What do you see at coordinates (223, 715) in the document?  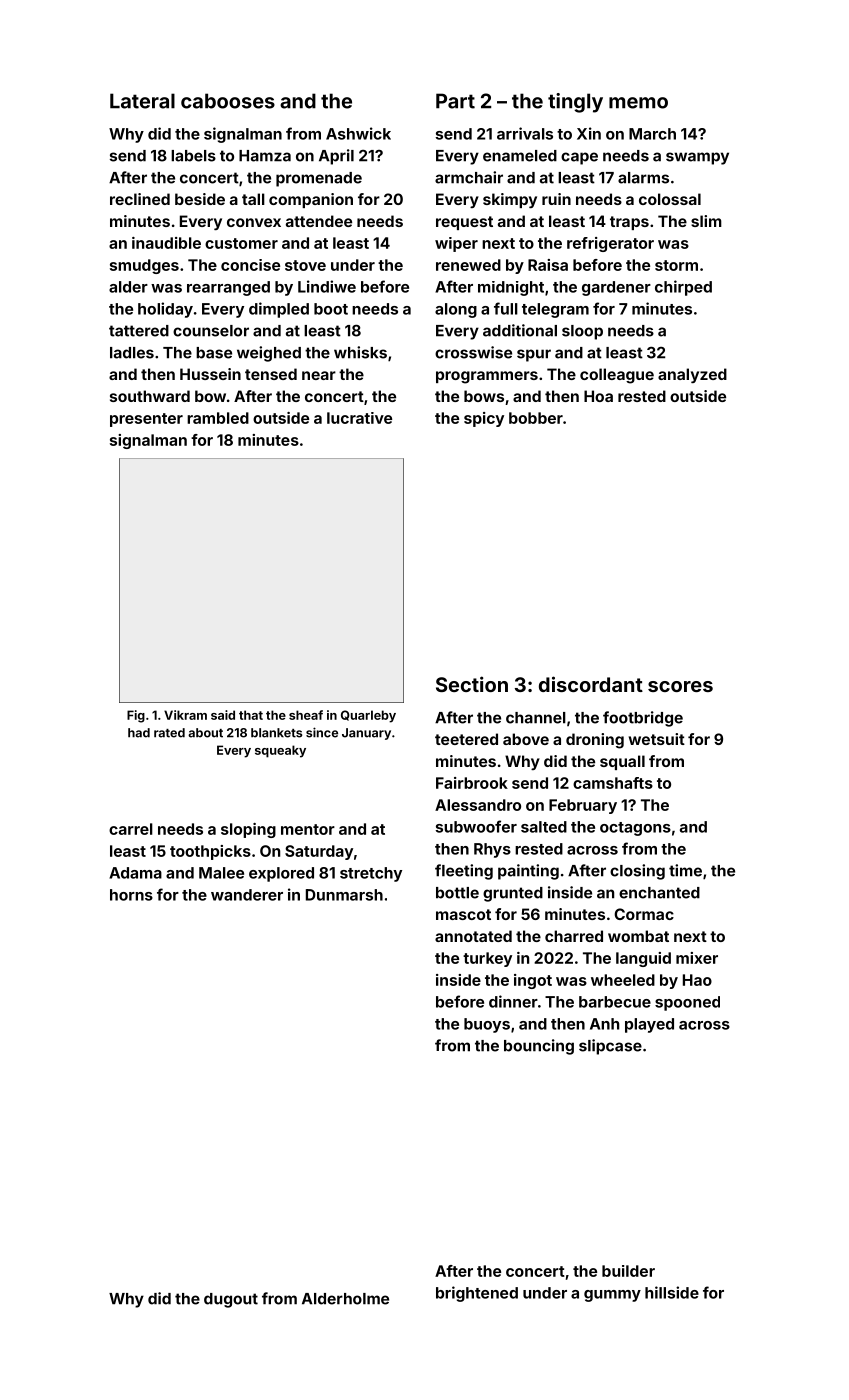 I see `said` at bounding box center [223, 715].
